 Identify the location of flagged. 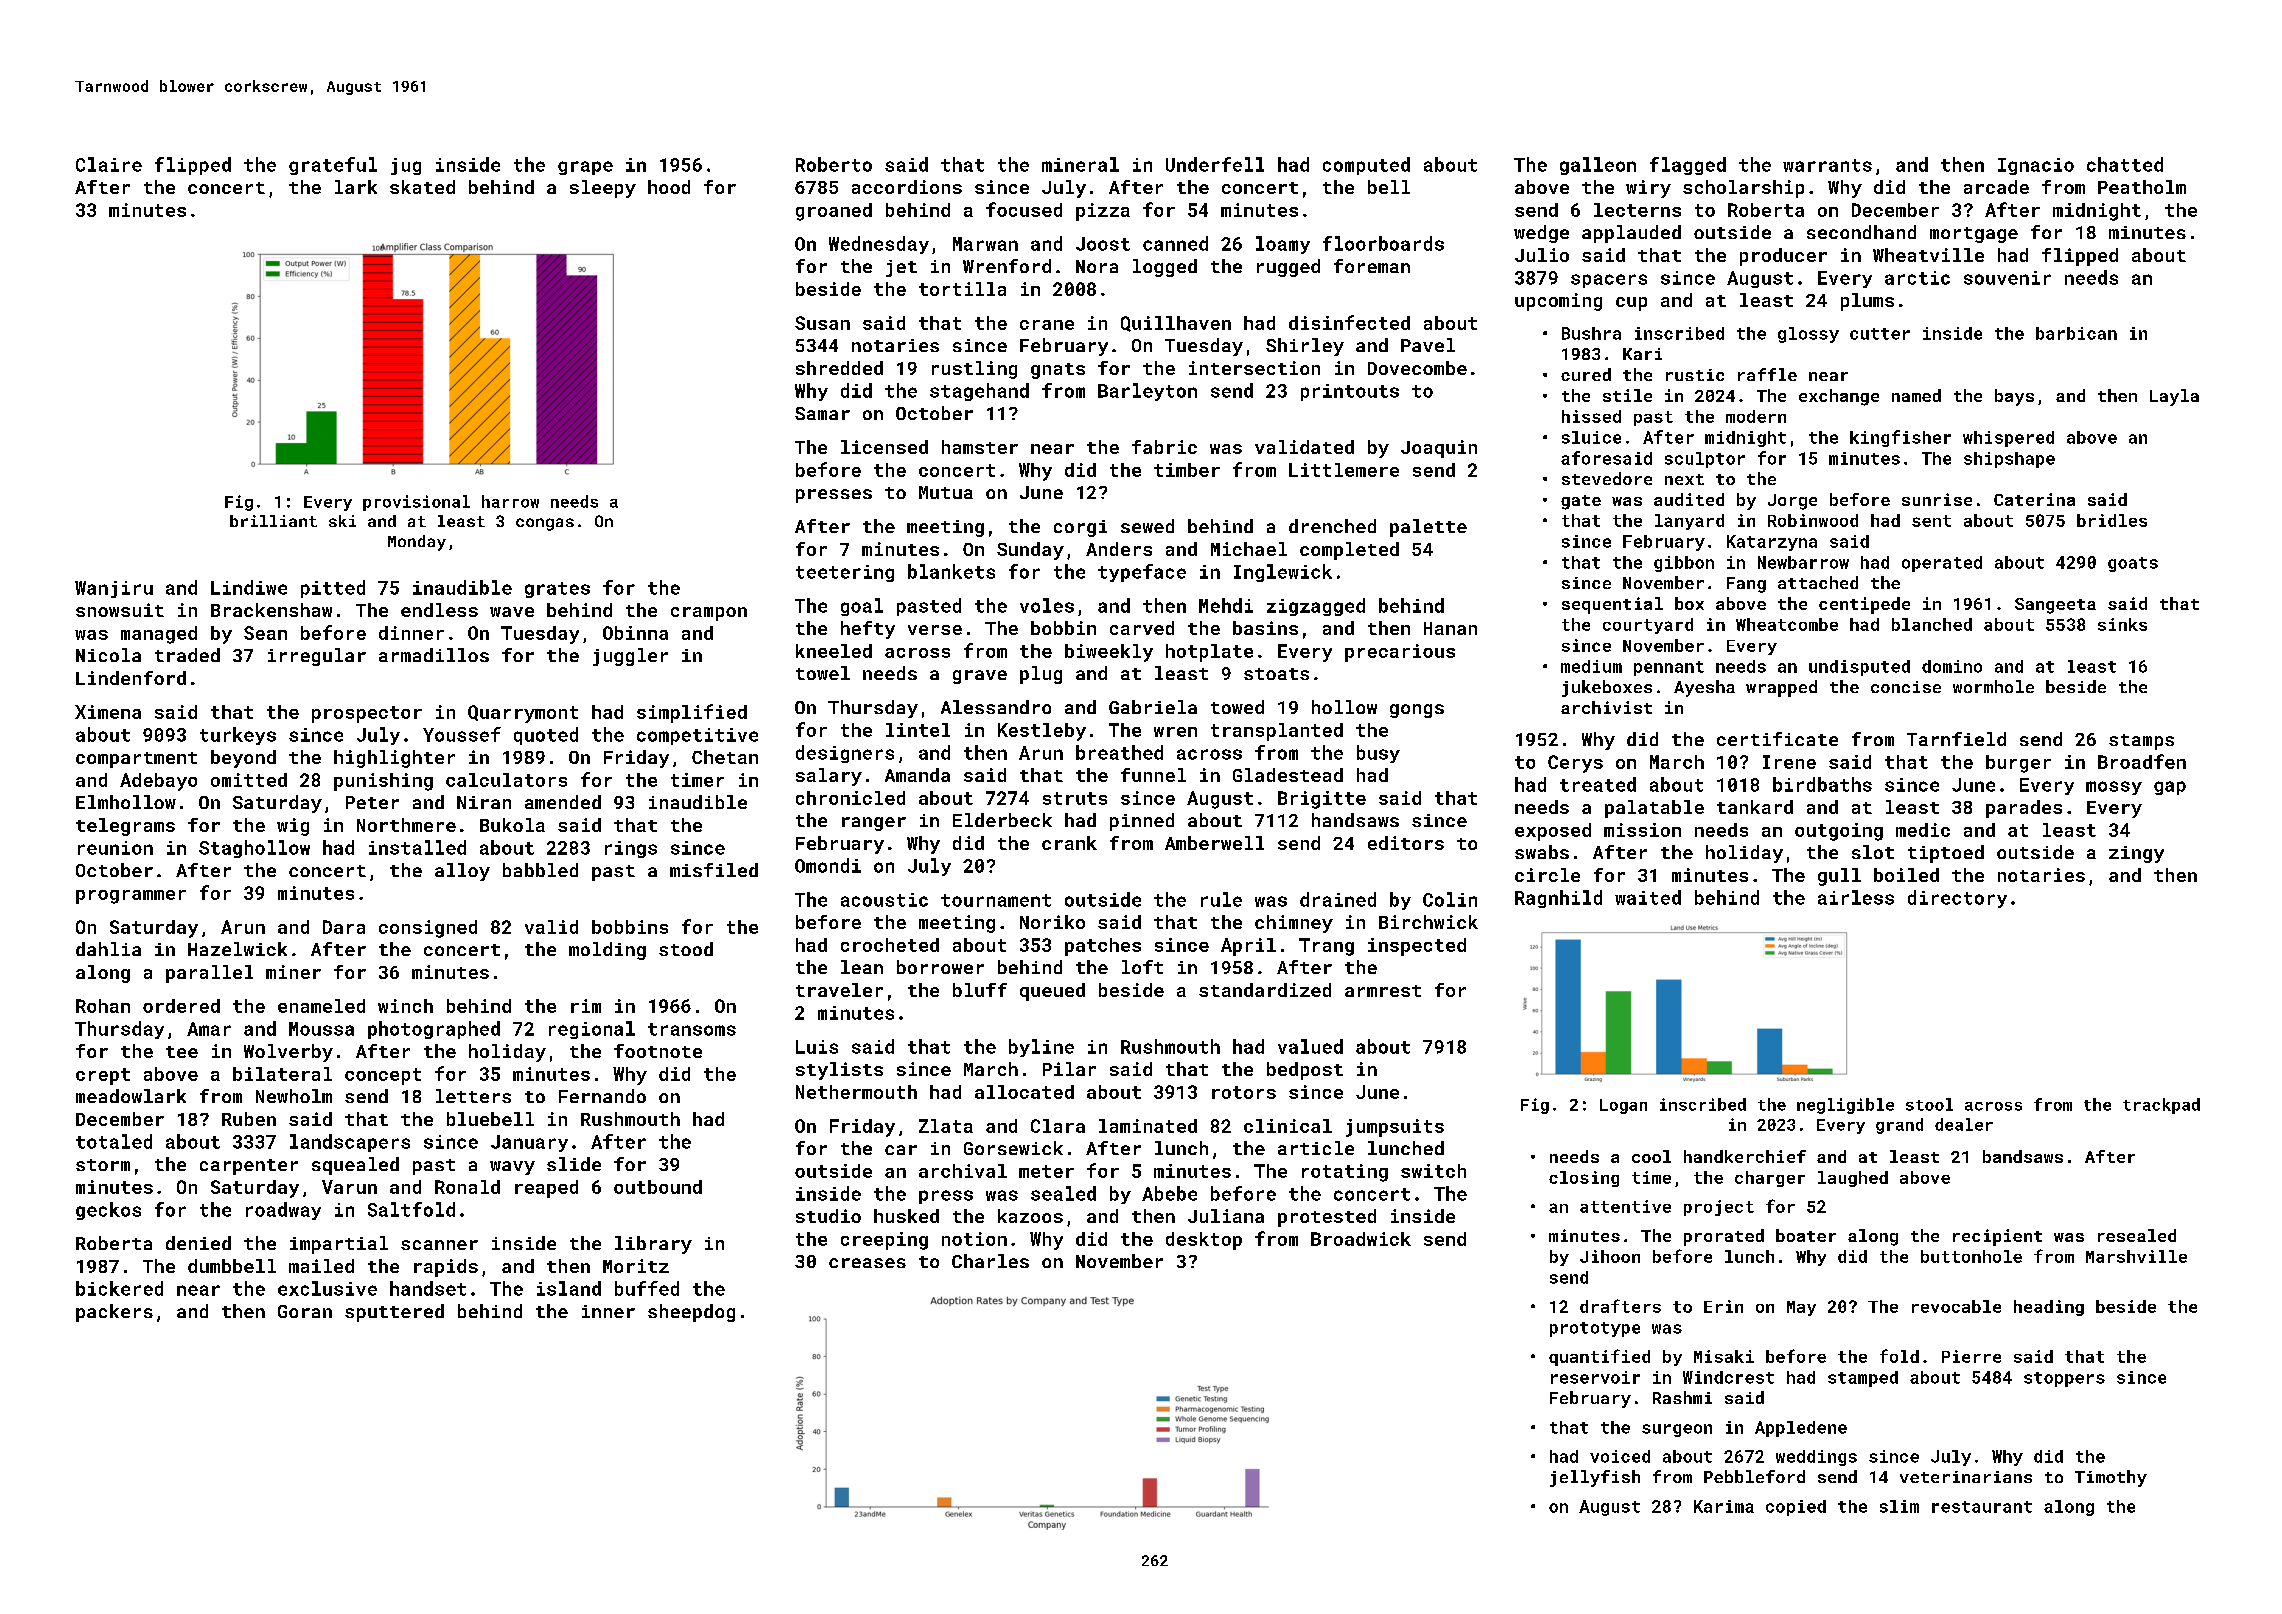
(1688, 166).
